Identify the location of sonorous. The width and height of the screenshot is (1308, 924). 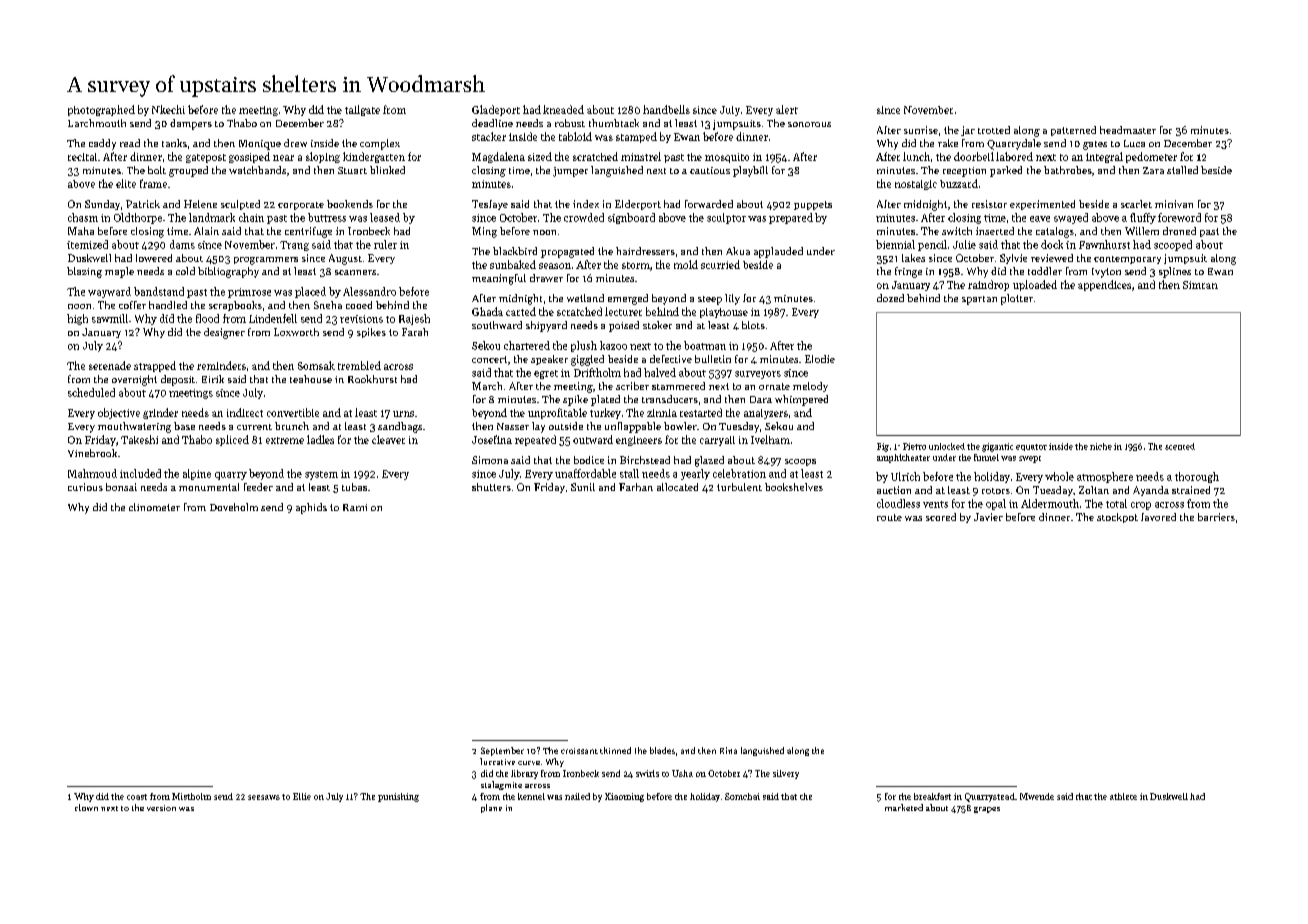
(809, 124).
